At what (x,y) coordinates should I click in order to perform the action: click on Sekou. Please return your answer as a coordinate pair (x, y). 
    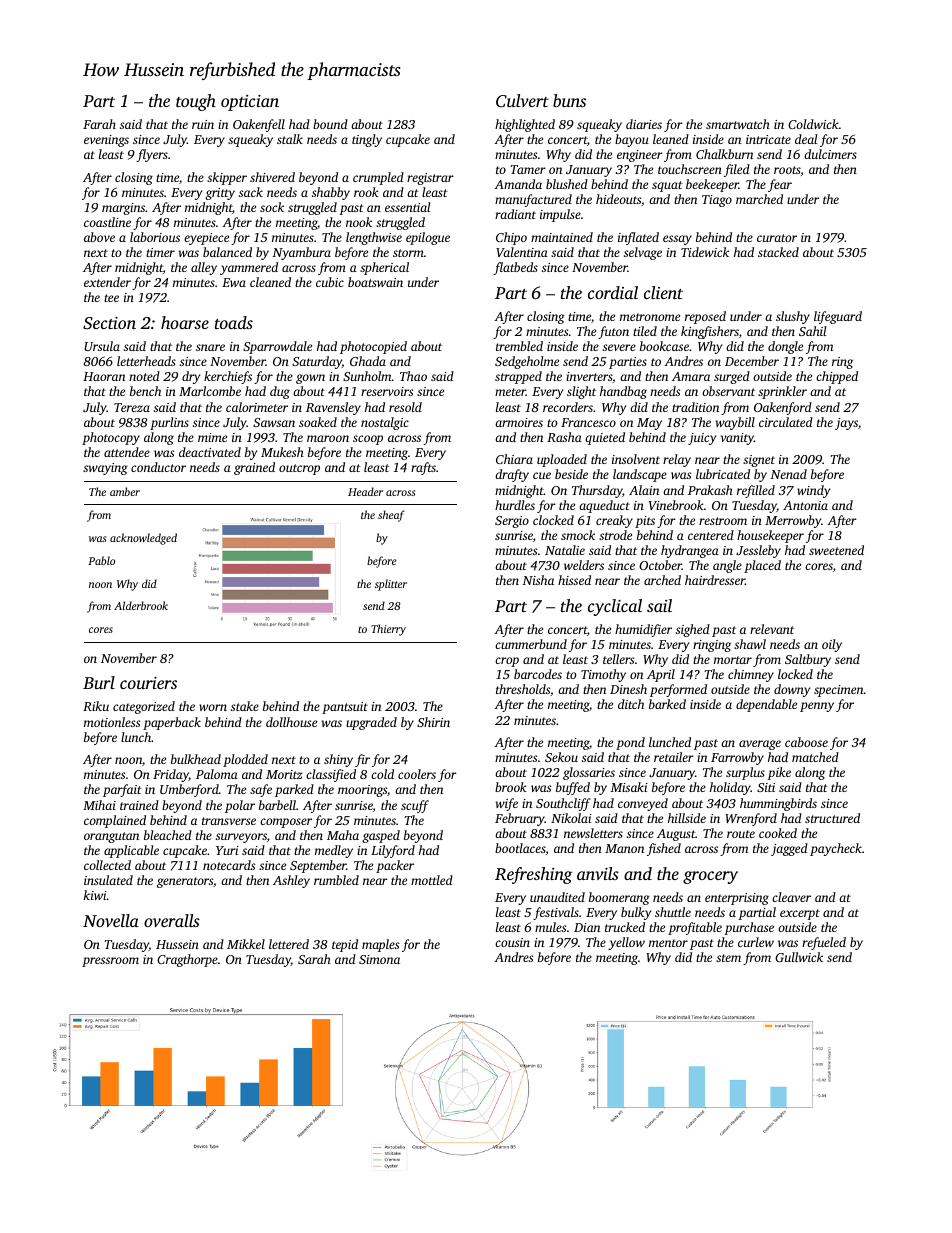
    Looking at the image, I should click on (561, 757).
